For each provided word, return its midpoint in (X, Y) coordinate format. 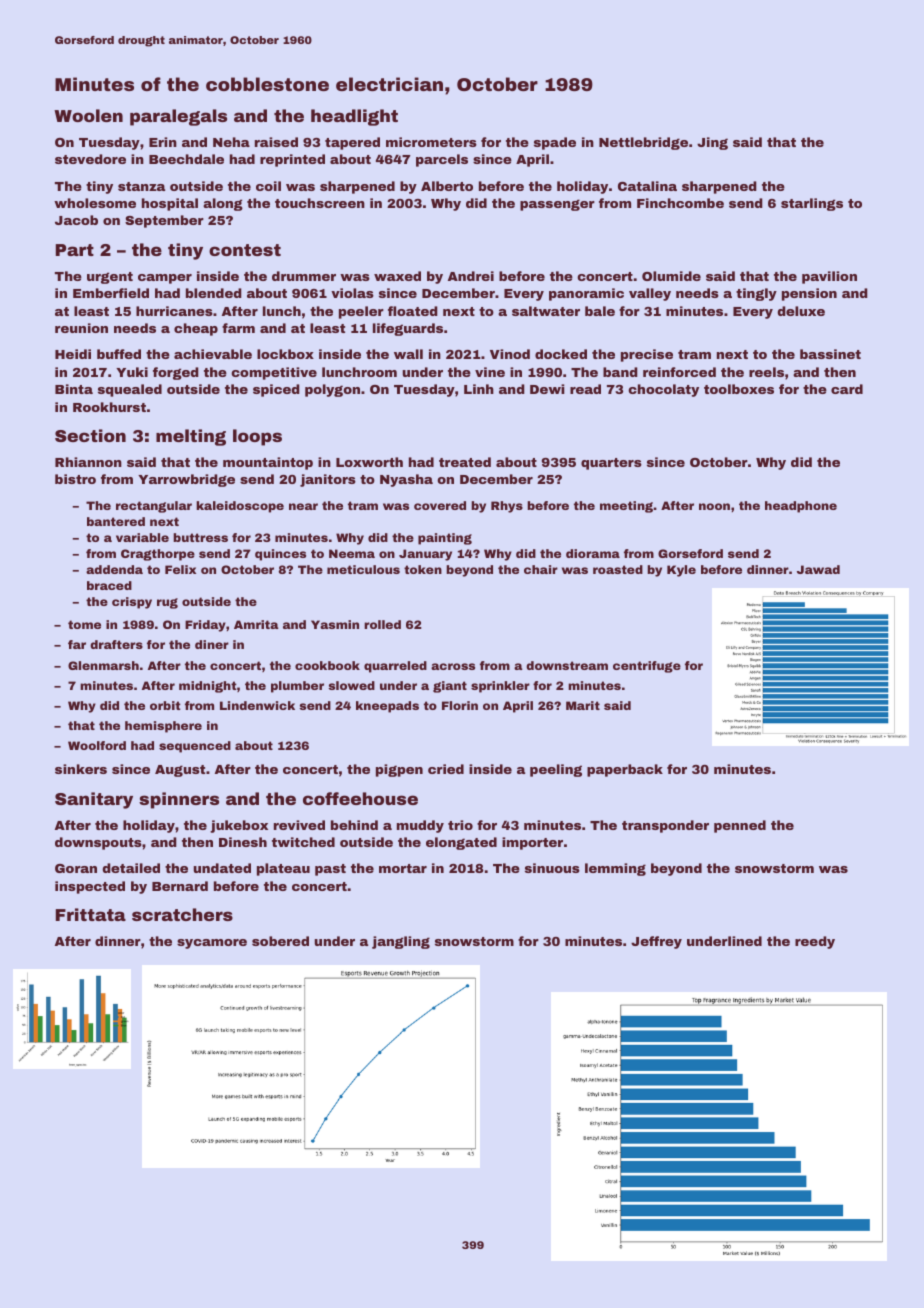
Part (75, 250)
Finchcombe (680, 203)
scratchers (182, 914)
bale (600, 311)
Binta (74, 389)
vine (490, 372)
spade (555, 143)
